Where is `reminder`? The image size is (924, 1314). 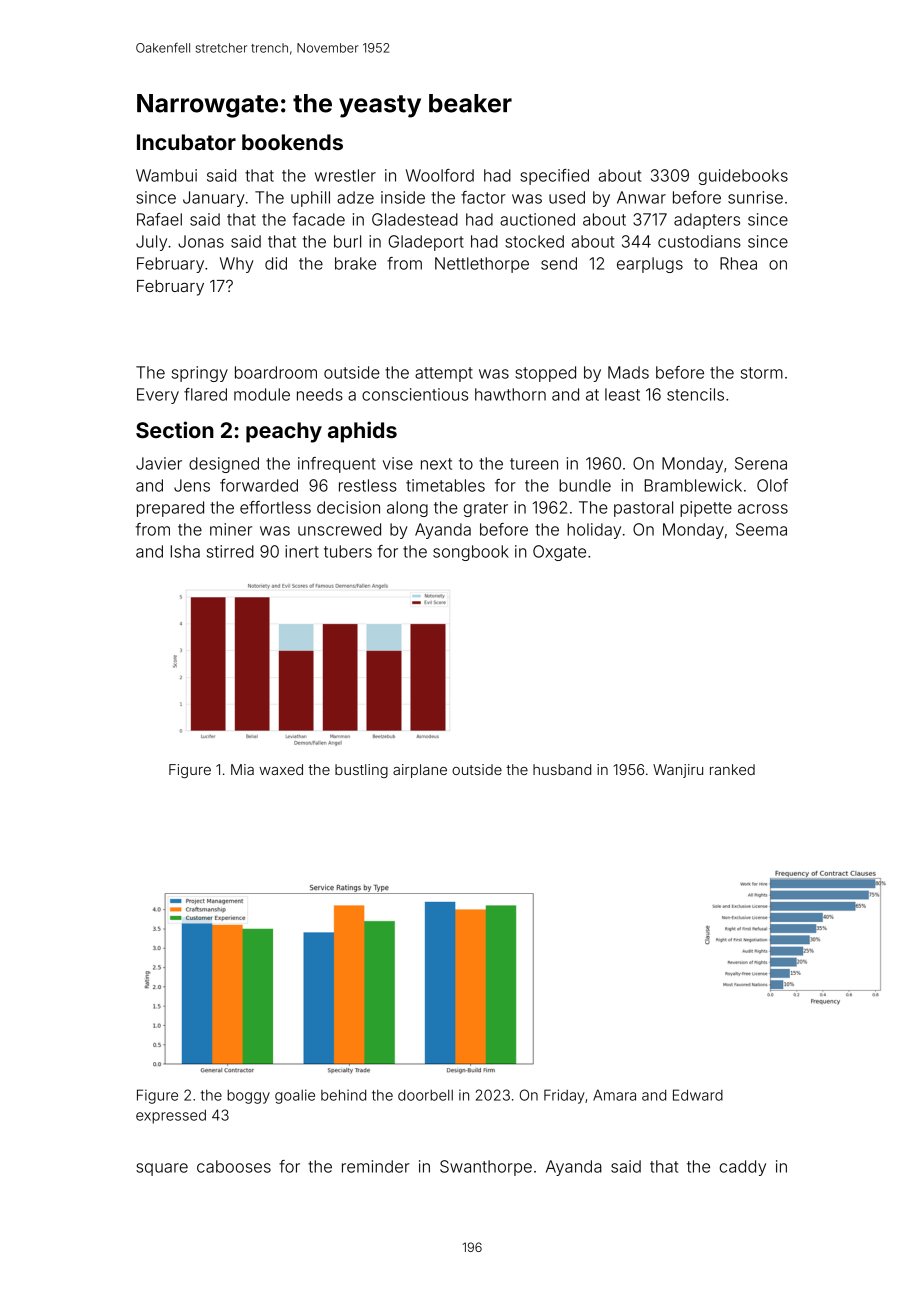
reminder is located at coordinates (376, 1166).
